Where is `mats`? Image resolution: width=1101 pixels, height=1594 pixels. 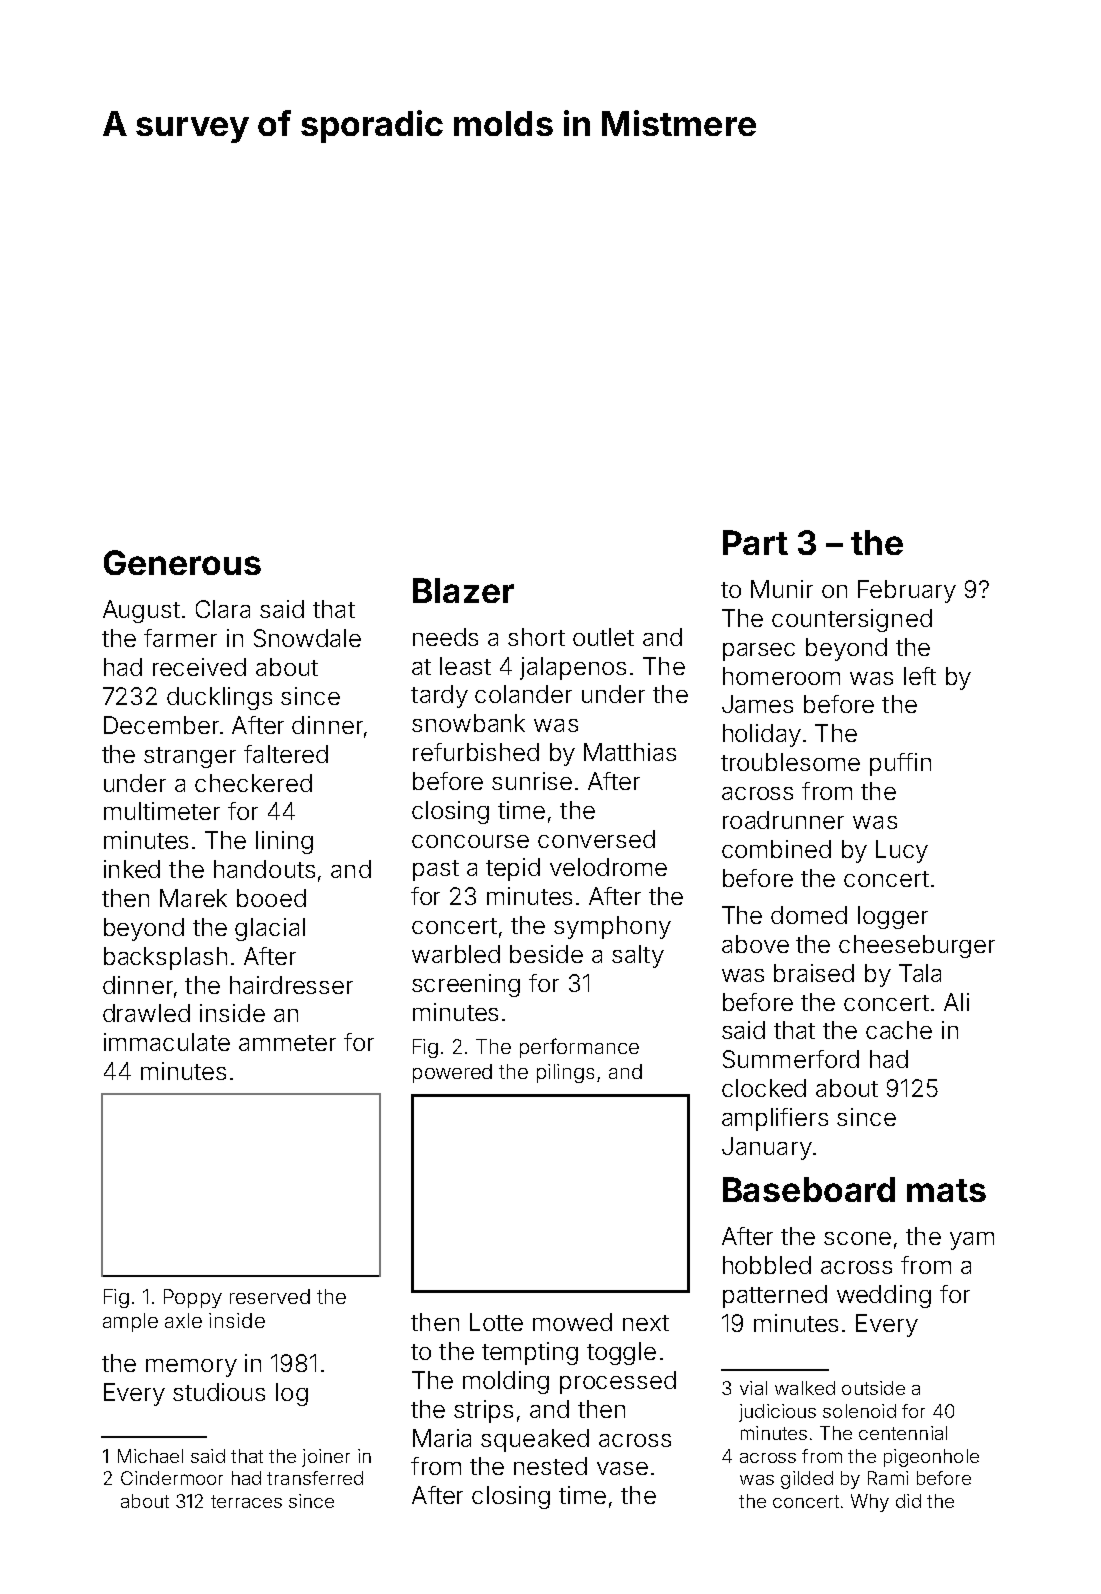
mats is located at coordinates (946, 1190).
